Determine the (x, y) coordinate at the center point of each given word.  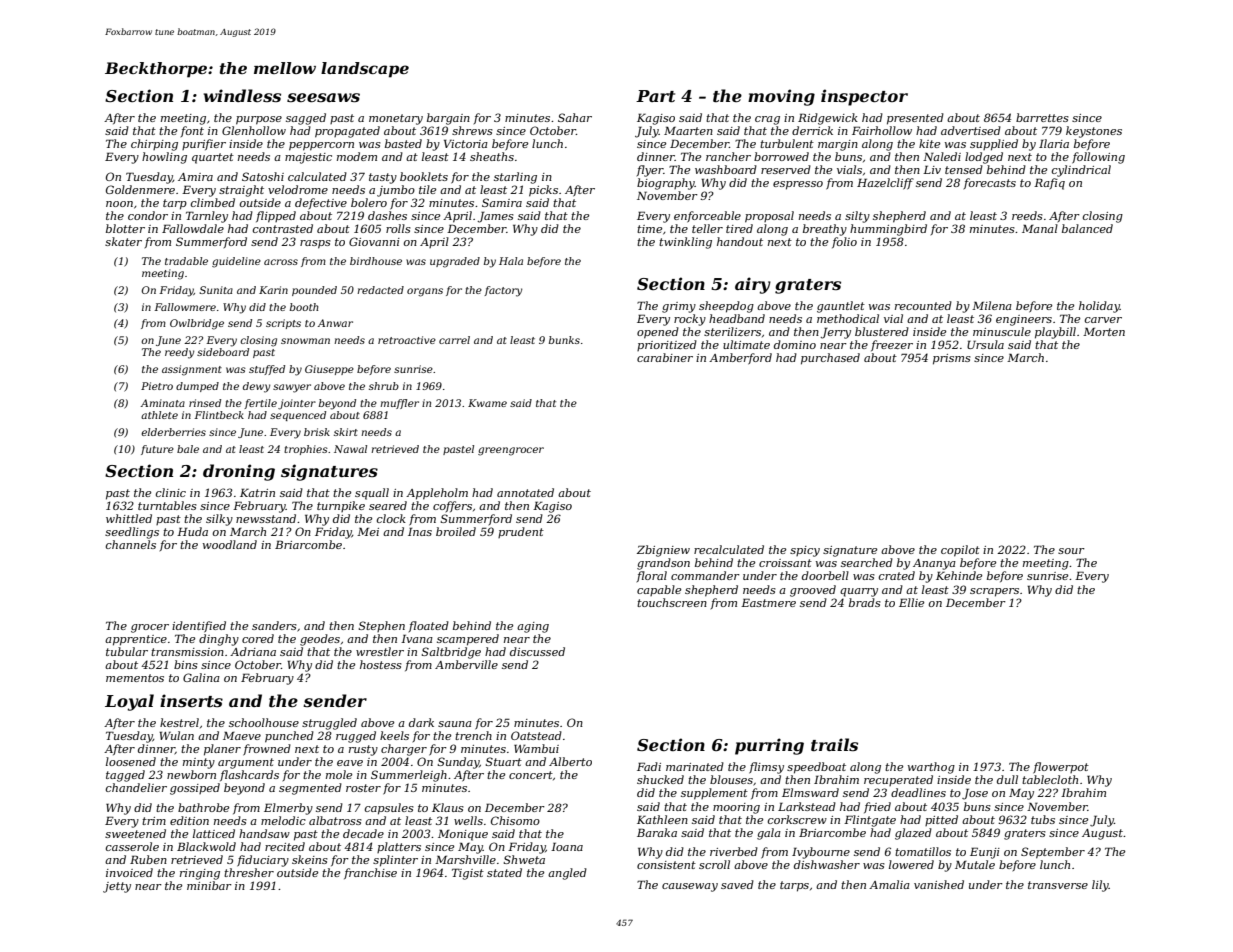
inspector (864, 97)
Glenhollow (254, 130)
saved (737, 884)
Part (655, 96)
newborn (191, 774)
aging (533, 627)
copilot (960, 551)
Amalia (889, 884)
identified (199, 627)
